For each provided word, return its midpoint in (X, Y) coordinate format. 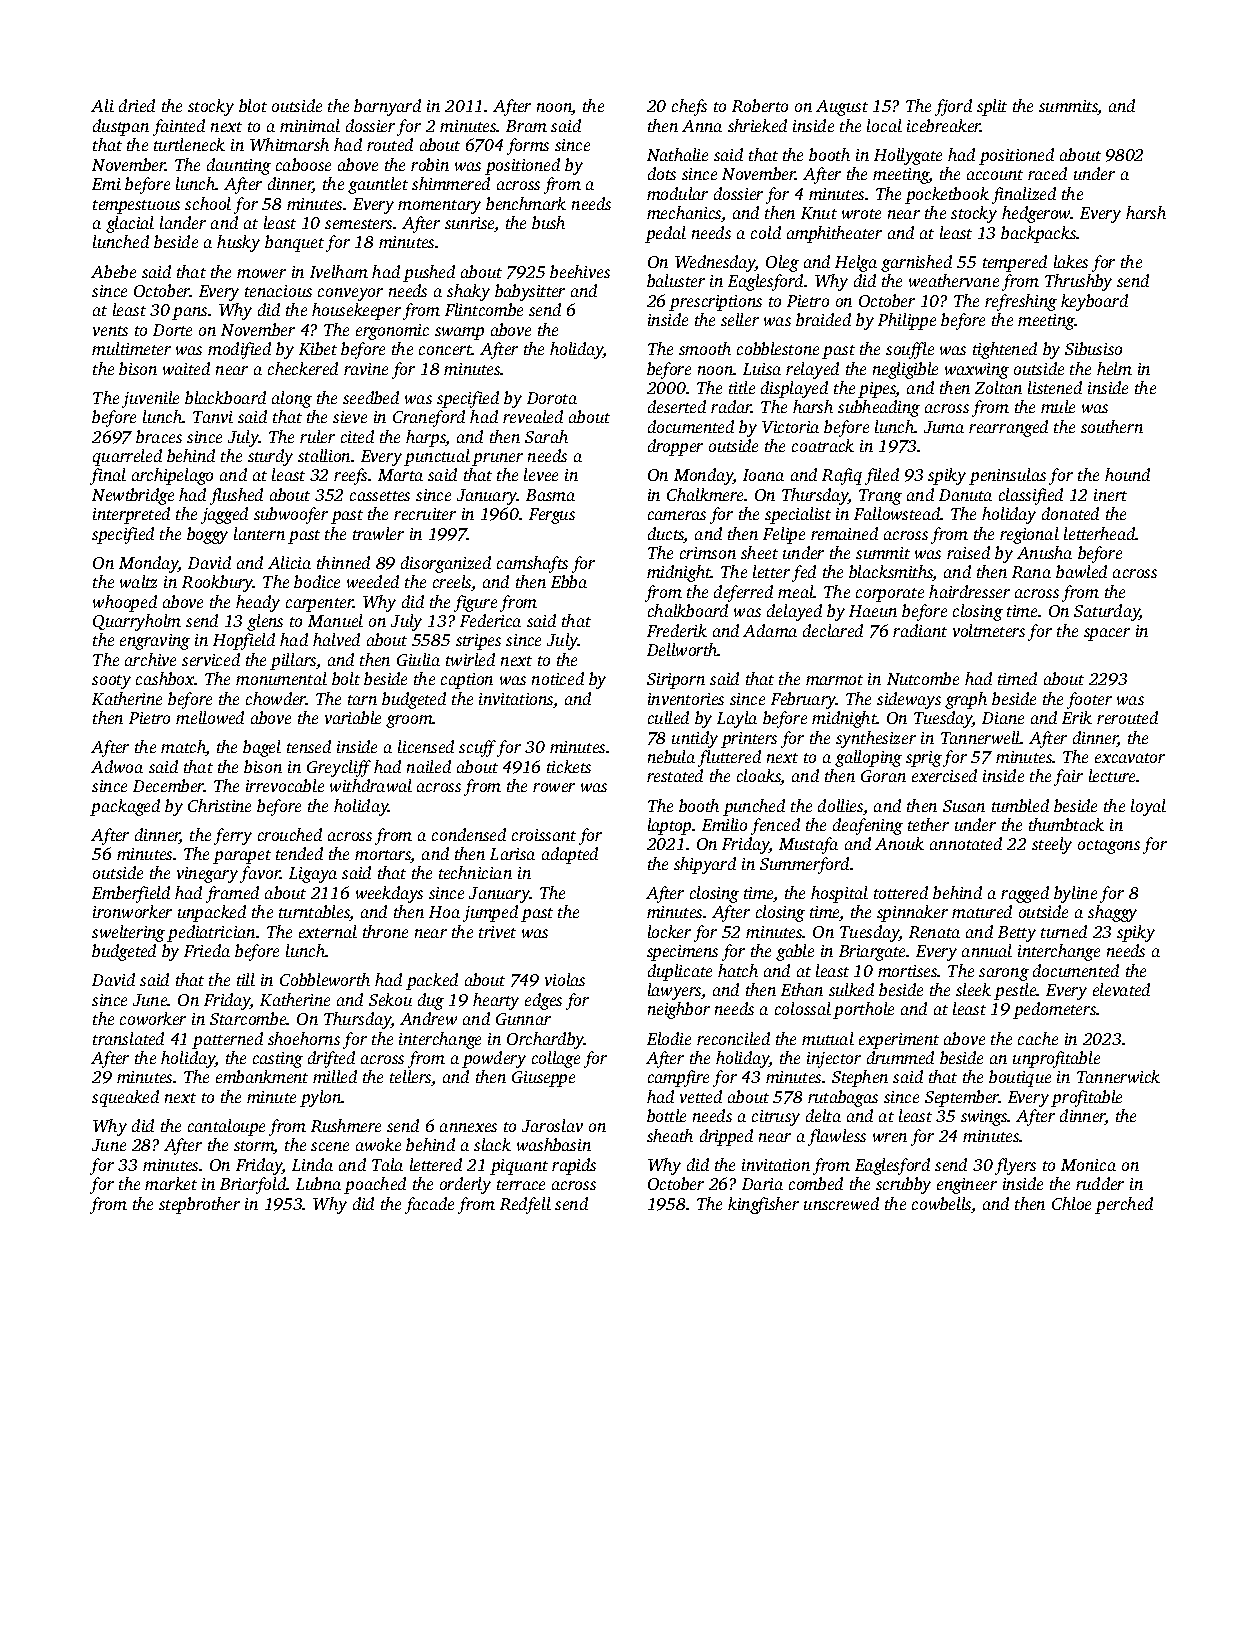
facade (429, 1205)
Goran (883, 776)
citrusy (776, 1118)
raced (1047, 173)
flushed (236, 496)
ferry (233, 836)
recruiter (425, 514)
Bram (526, 126)
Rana (1031, 572)
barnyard (387, 107)
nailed (429, 766)
